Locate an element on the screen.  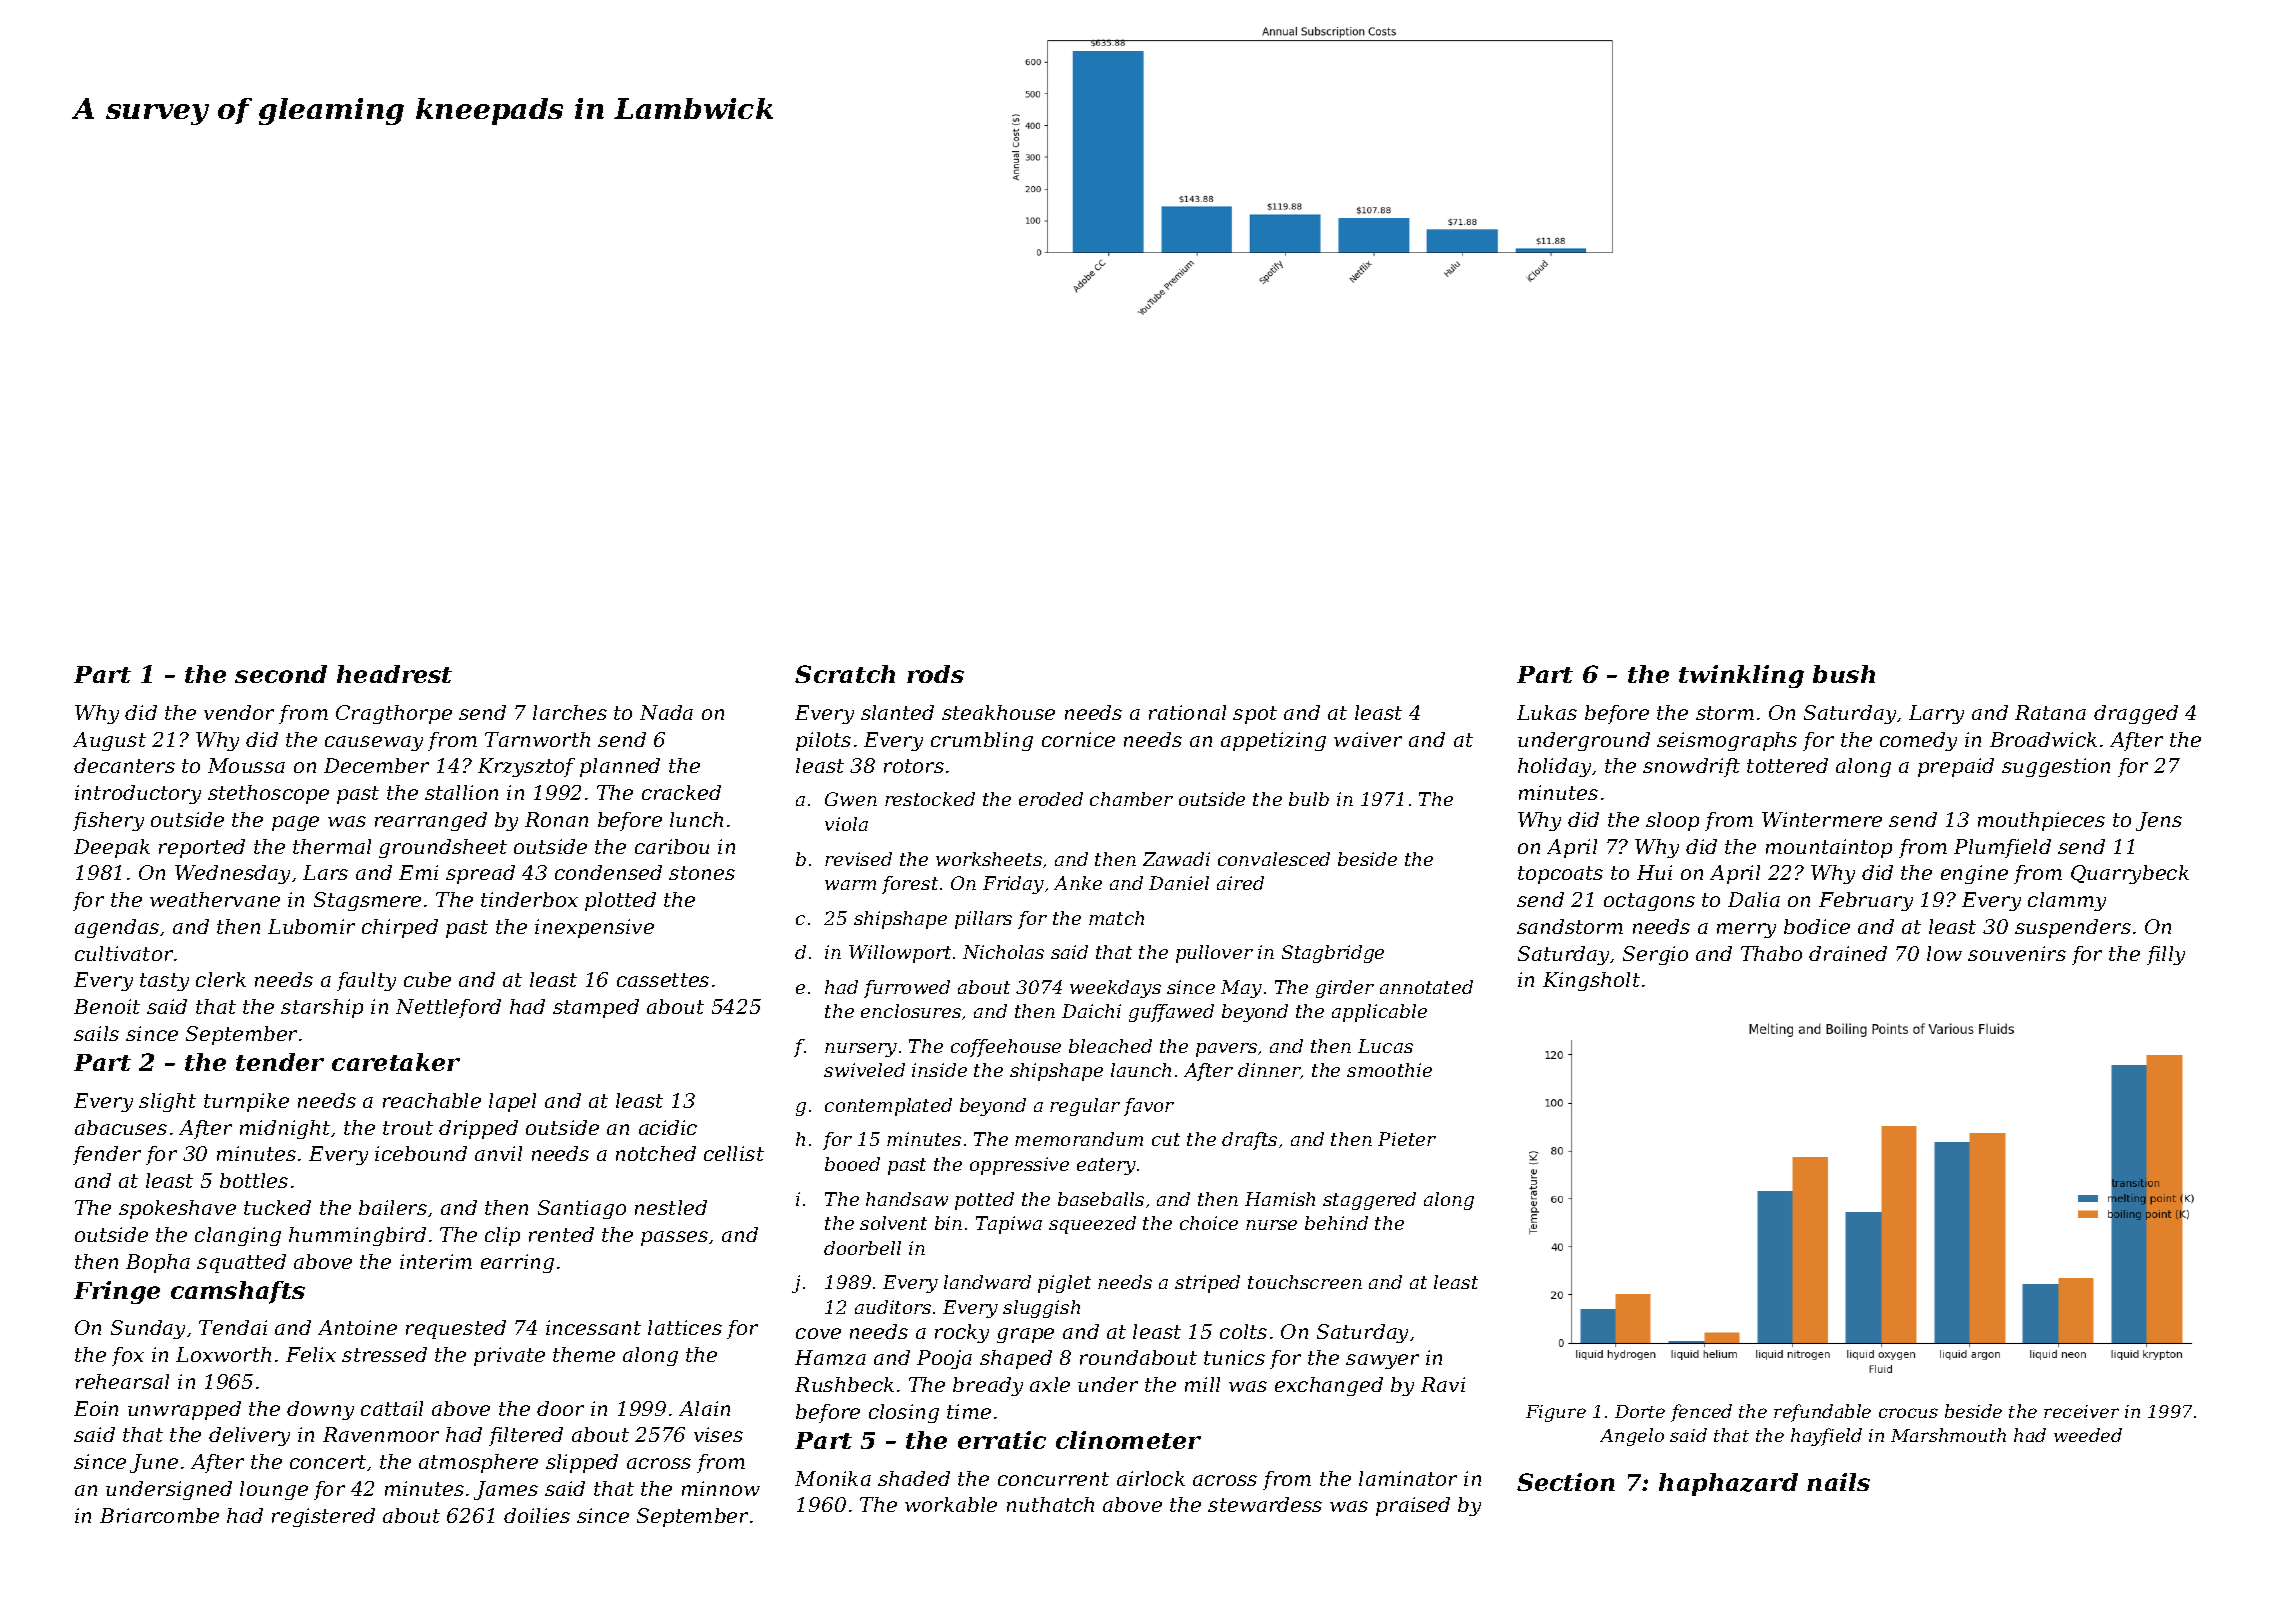
bush is located at coordinates (1844, 674).
